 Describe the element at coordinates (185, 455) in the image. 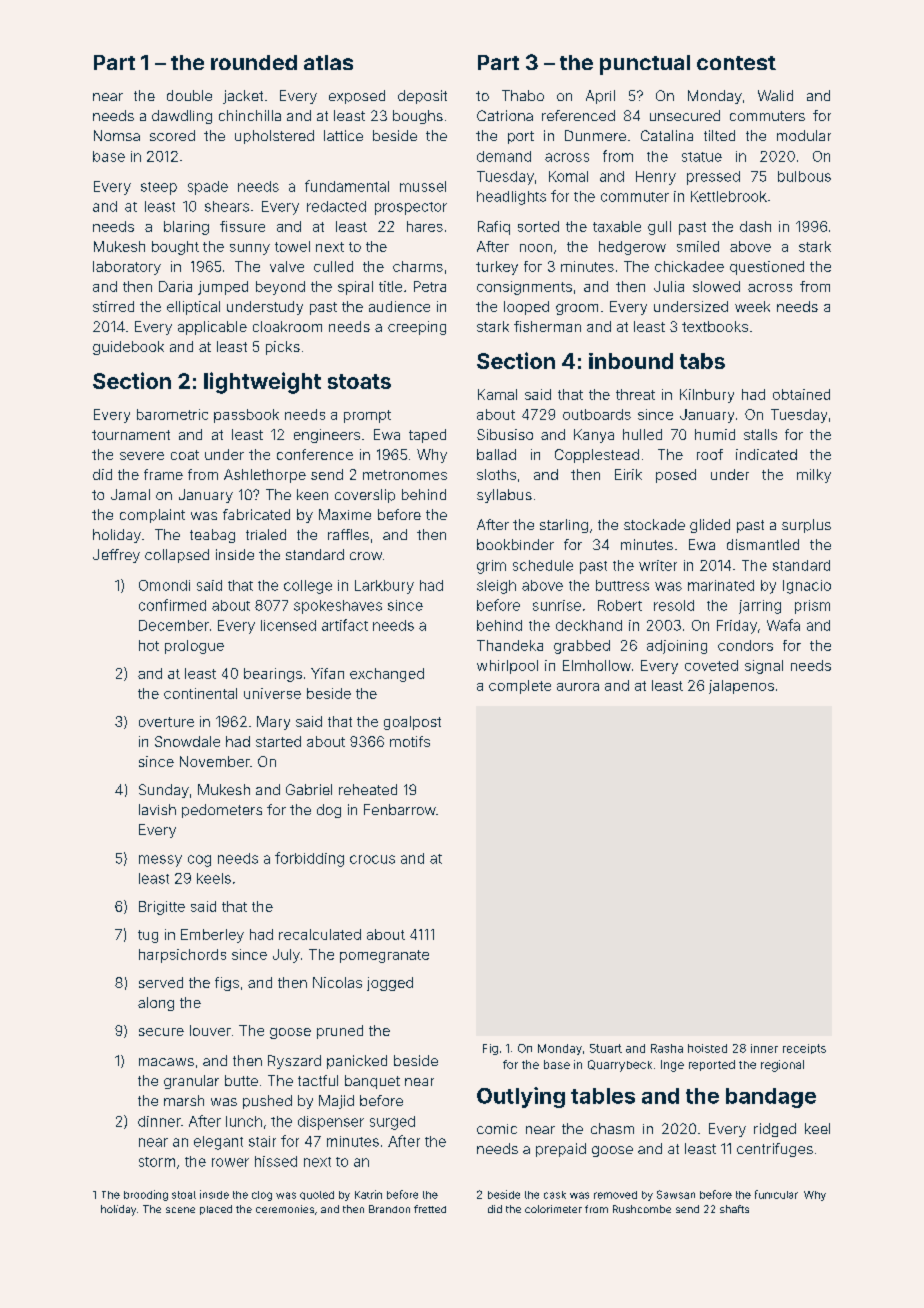

I see `coat` at that location.
